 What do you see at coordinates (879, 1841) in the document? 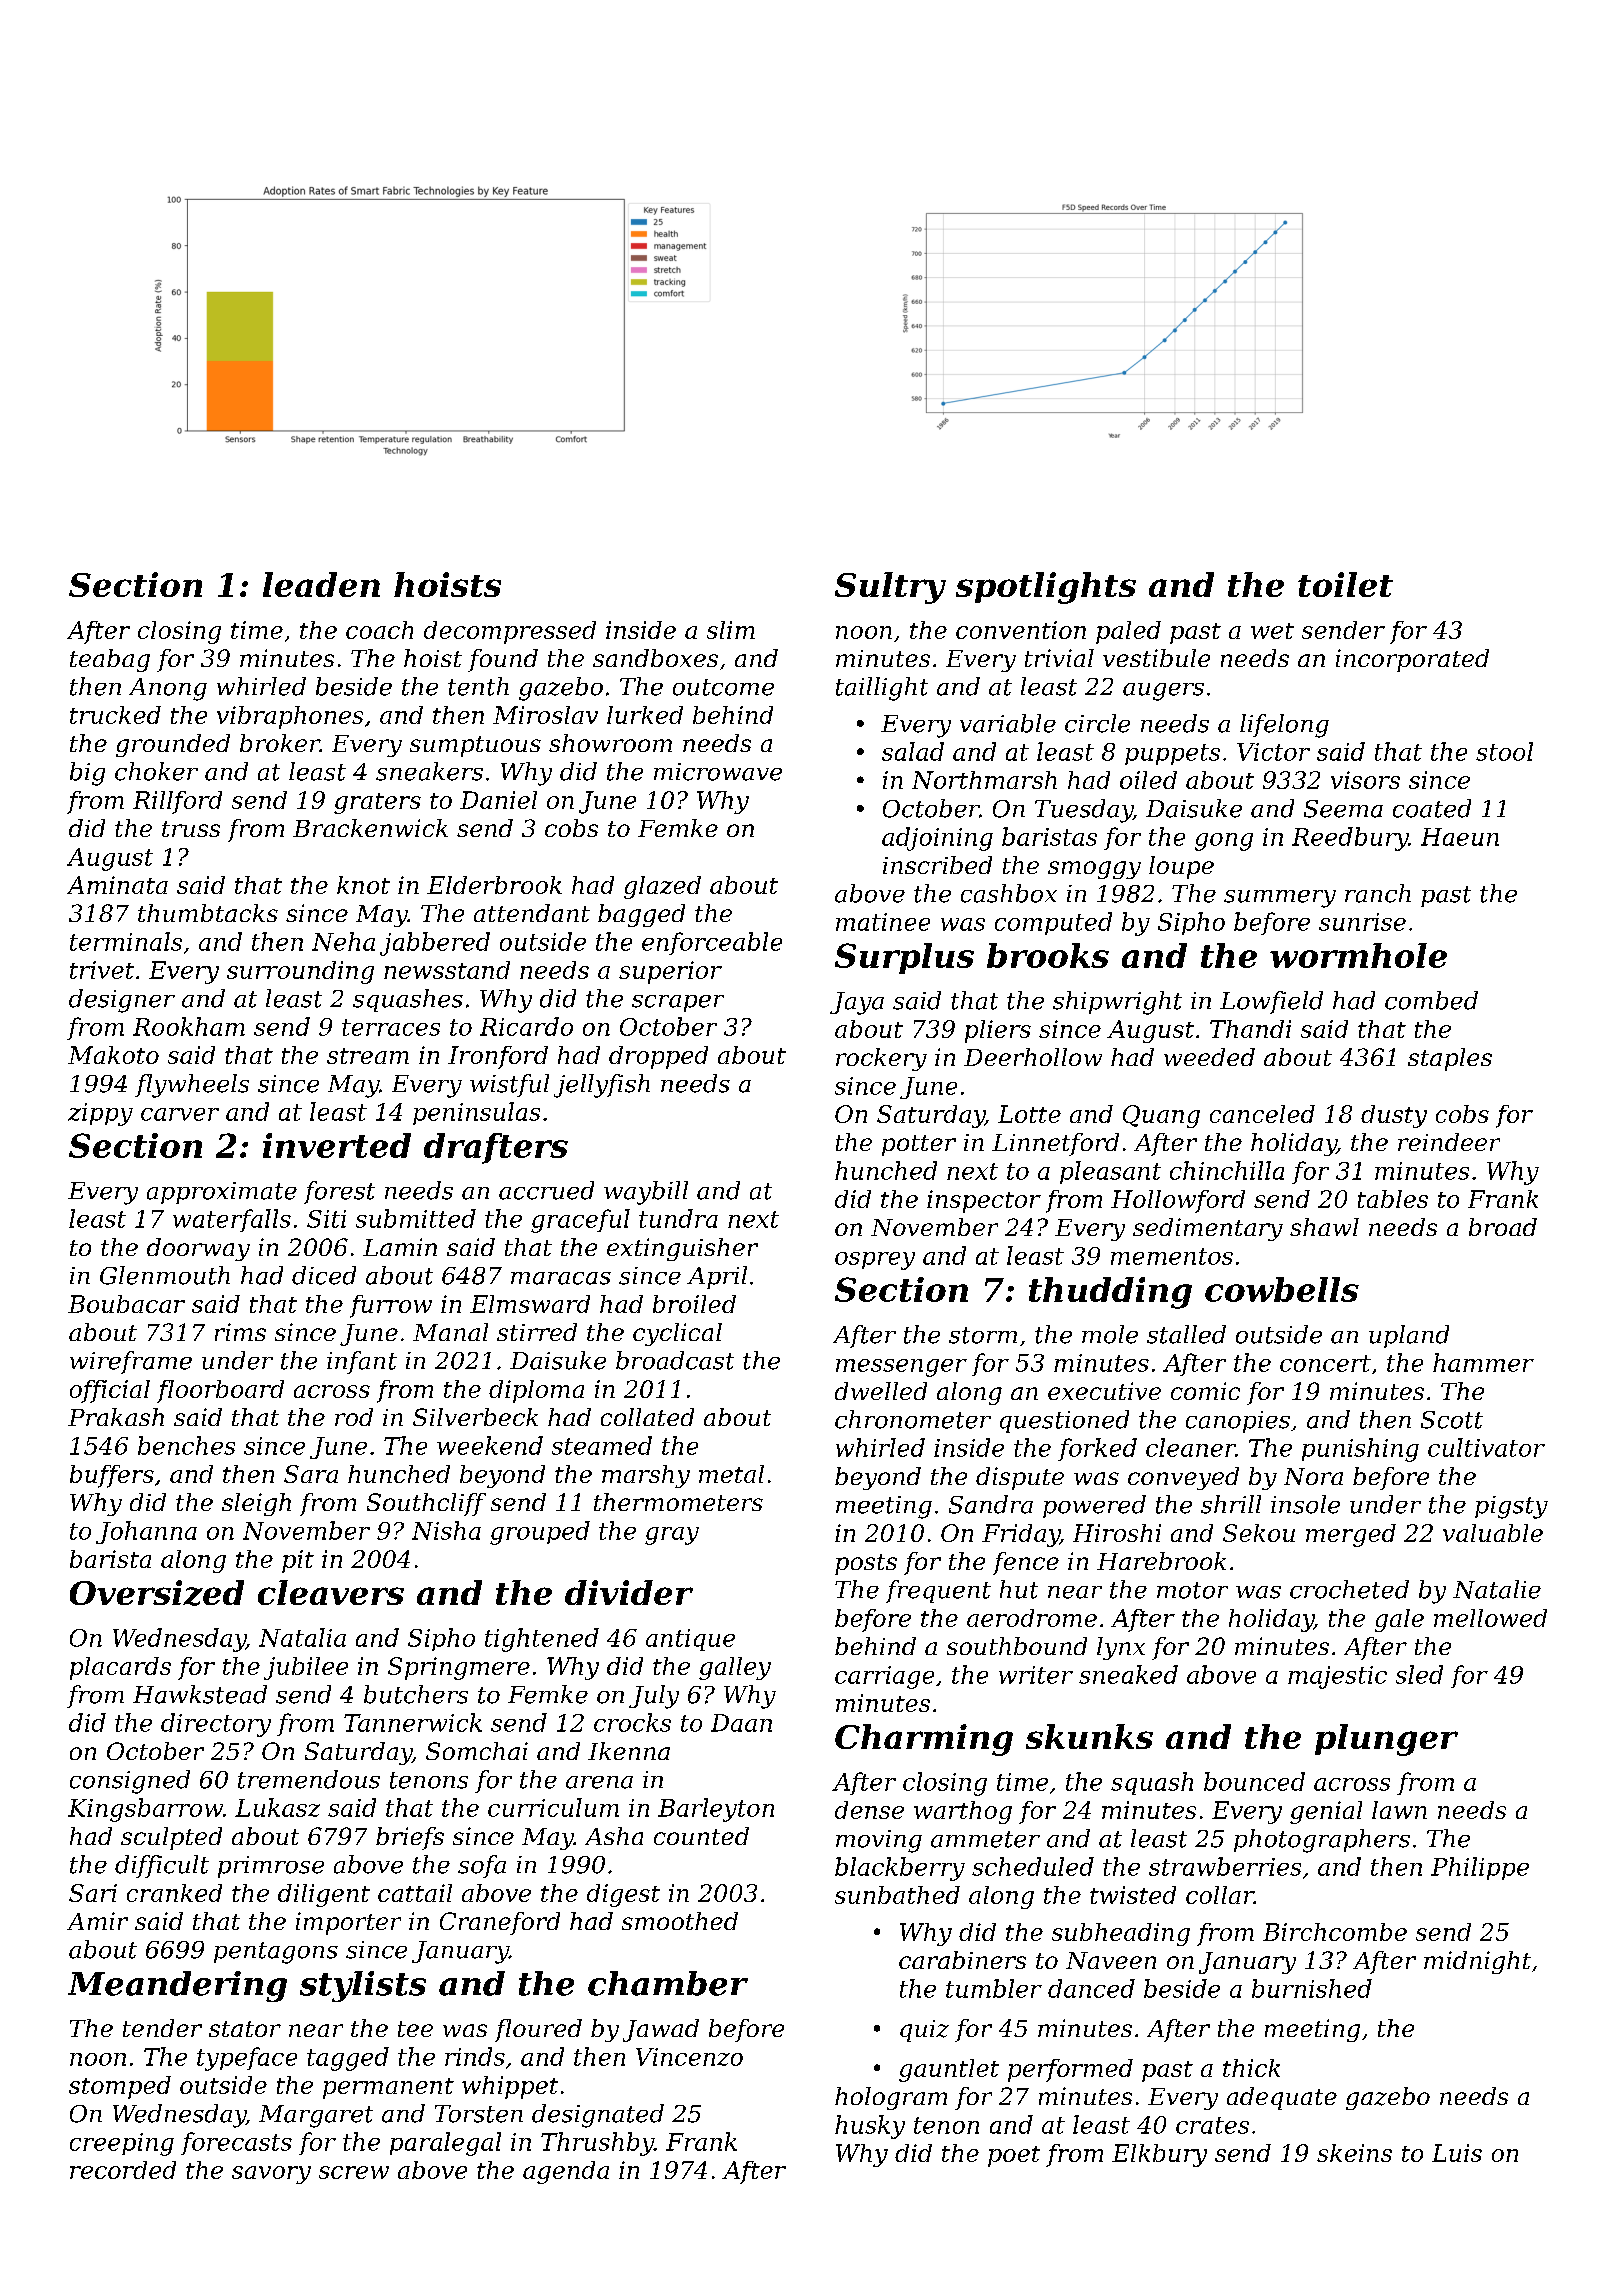
I see `moving` at bounding box center [879, 1841].
